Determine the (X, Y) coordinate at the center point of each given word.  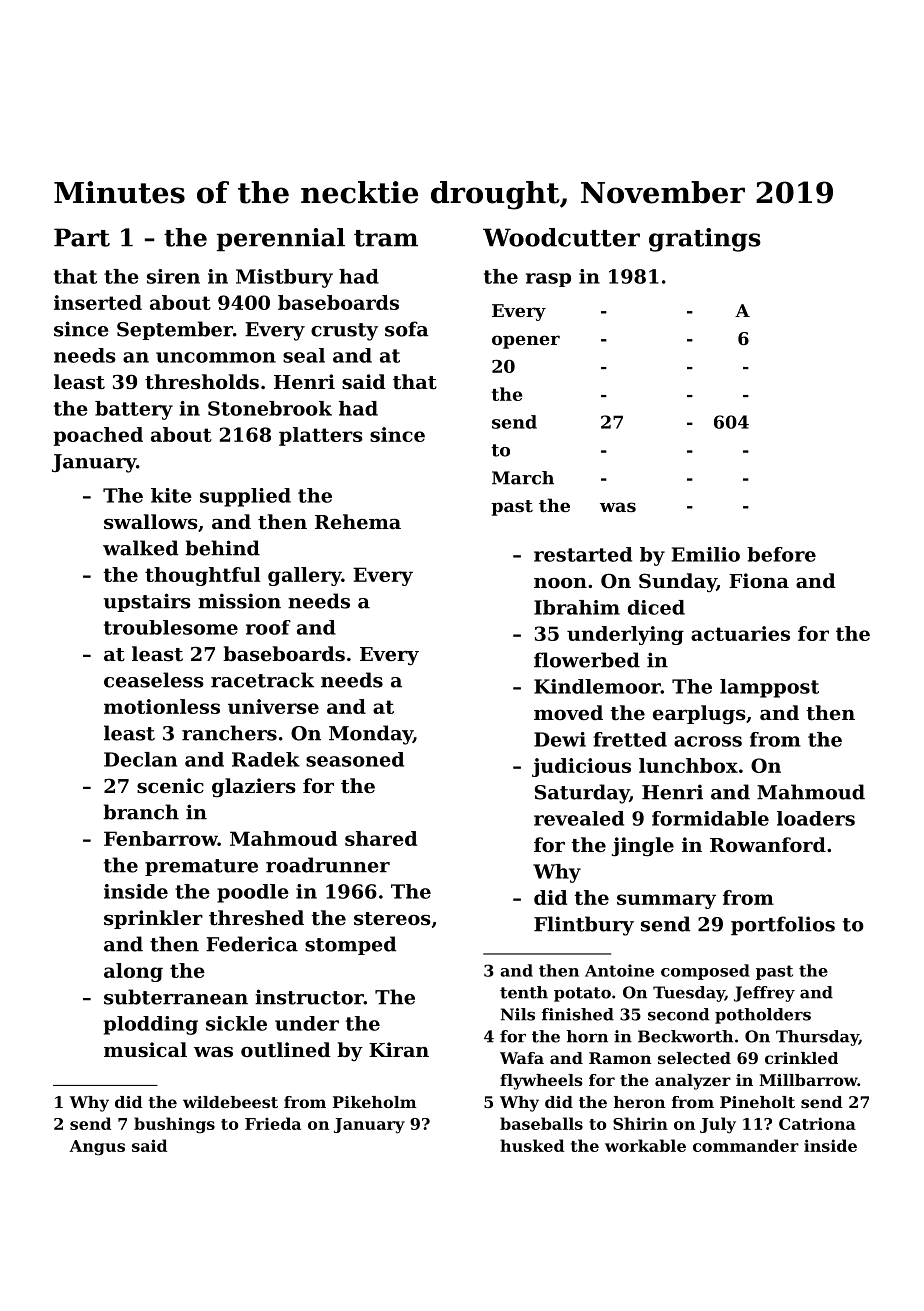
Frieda (273, 1123)
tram (386, 238)
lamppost (769, 688)
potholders (763, 1016)
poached (98, 436)
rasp (548, 280)
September (175, 330)
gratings (705, 240)
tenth (524, 992)
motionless (162, 706)
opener (526, 342)
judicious (581, 767)
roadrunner (328, 865)
